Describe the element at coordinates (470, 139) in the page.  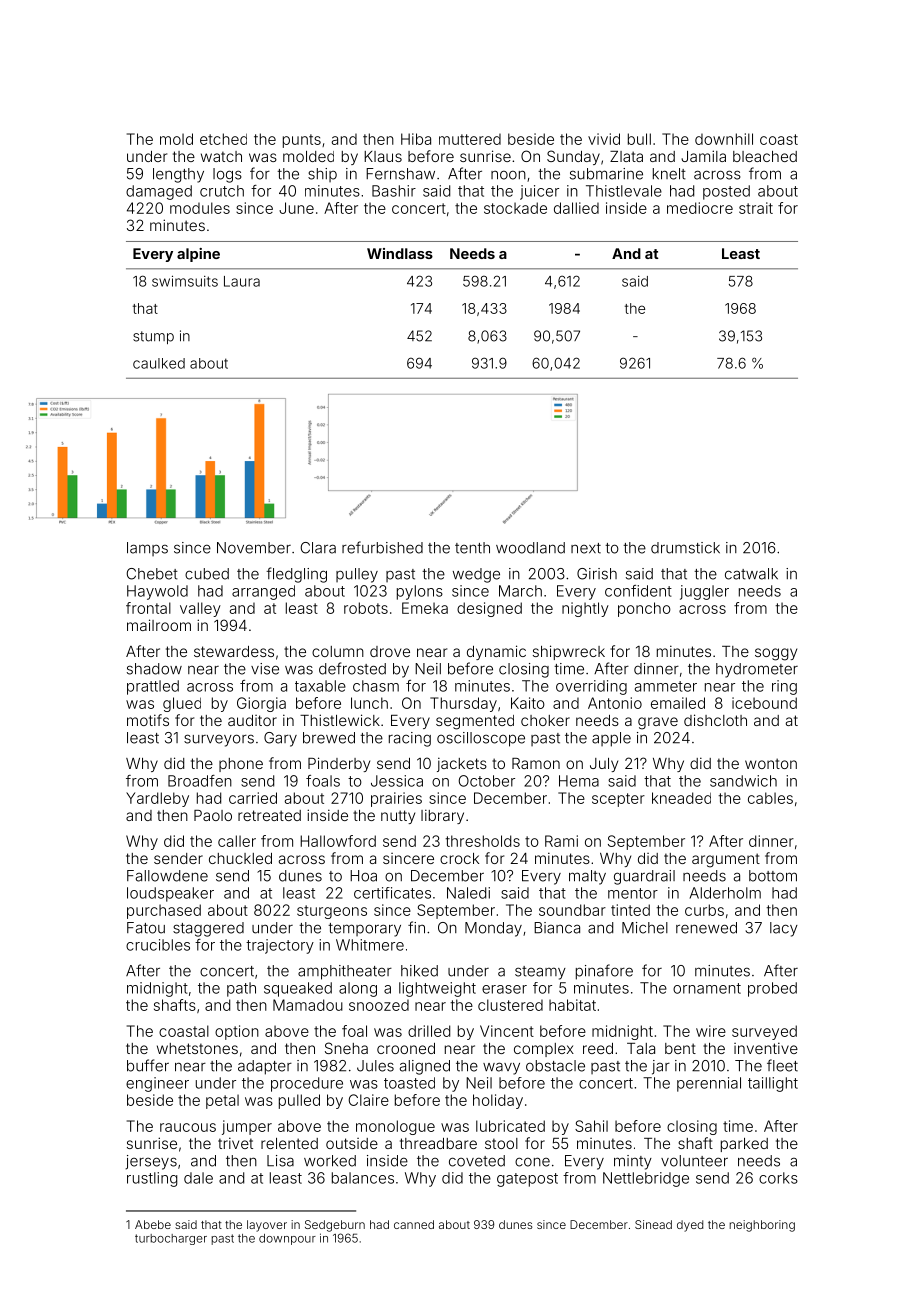
I see `muttered` at that location.
